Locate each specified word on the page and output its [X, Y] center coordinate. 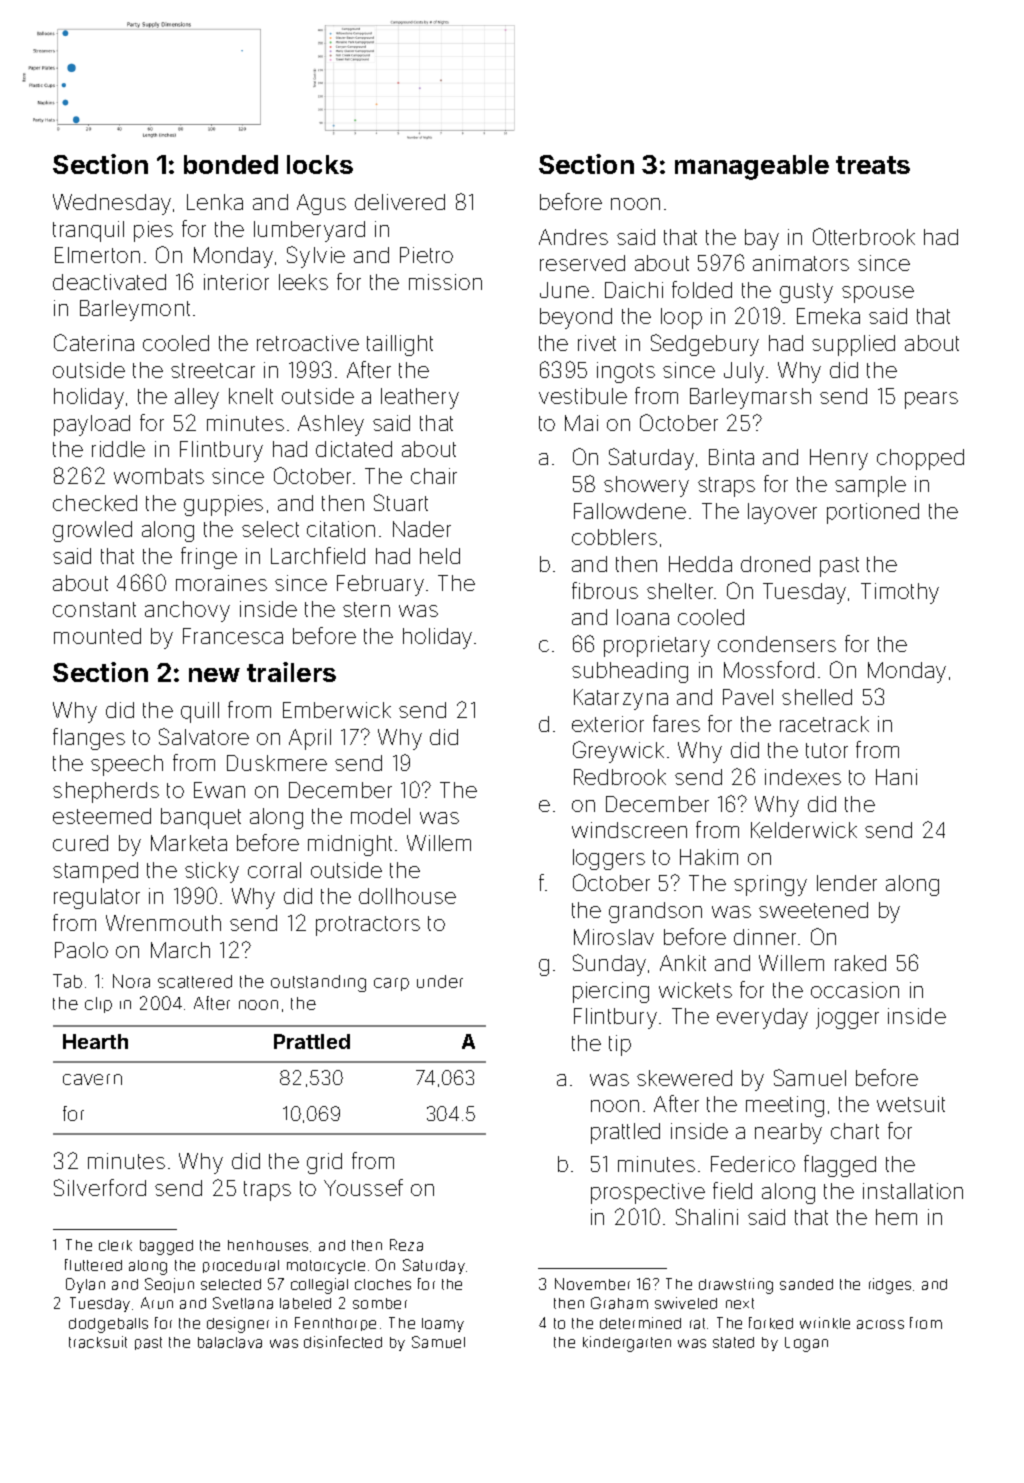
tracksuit [98, 1342]
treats [873, 165]
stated [733, 1342]
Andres [573, 237]
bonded [231, 164]
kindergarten [627, 1344]
